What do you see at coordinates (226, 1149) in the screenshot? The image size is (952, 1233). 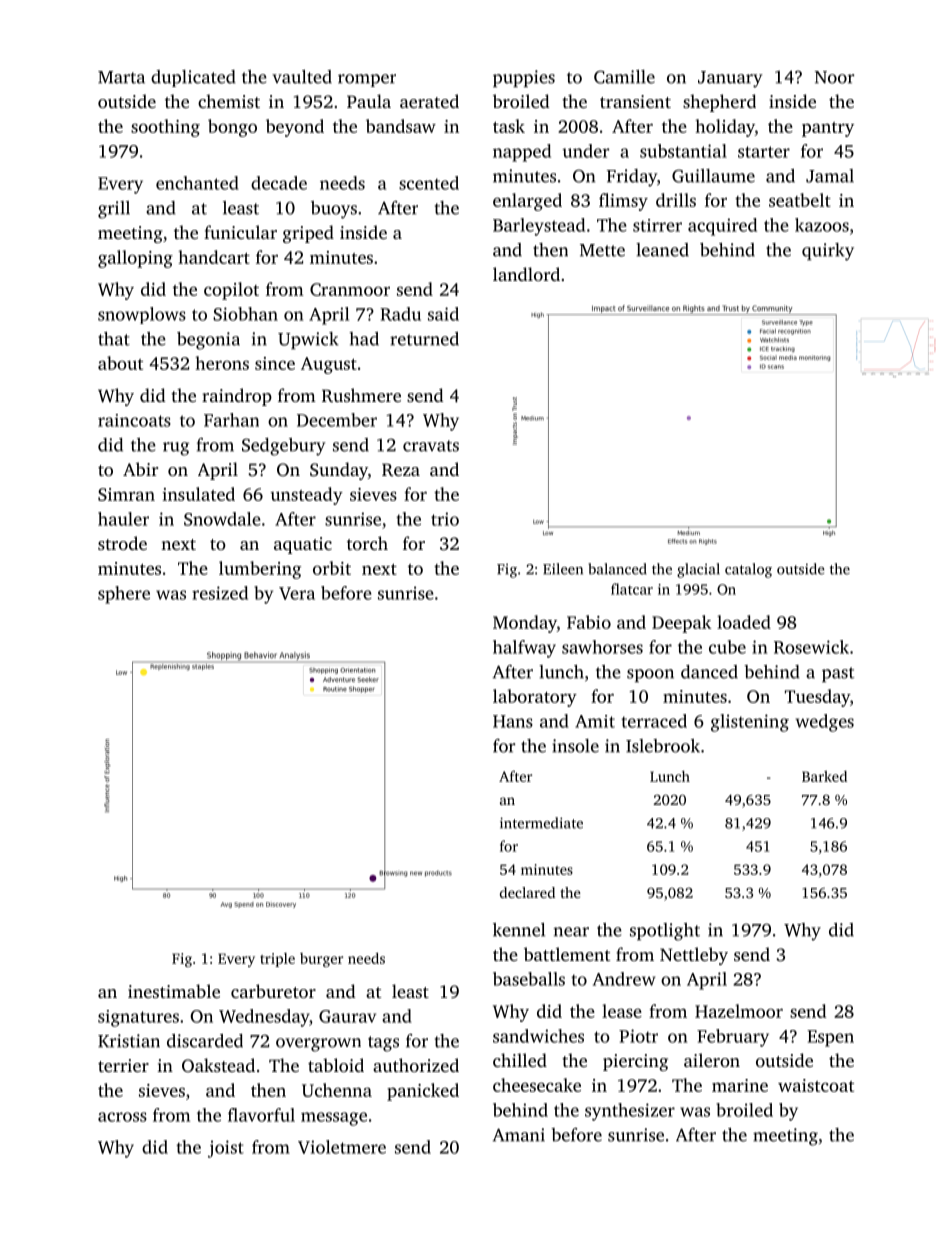 I see `joist` at bounding box center [226, 1149].
